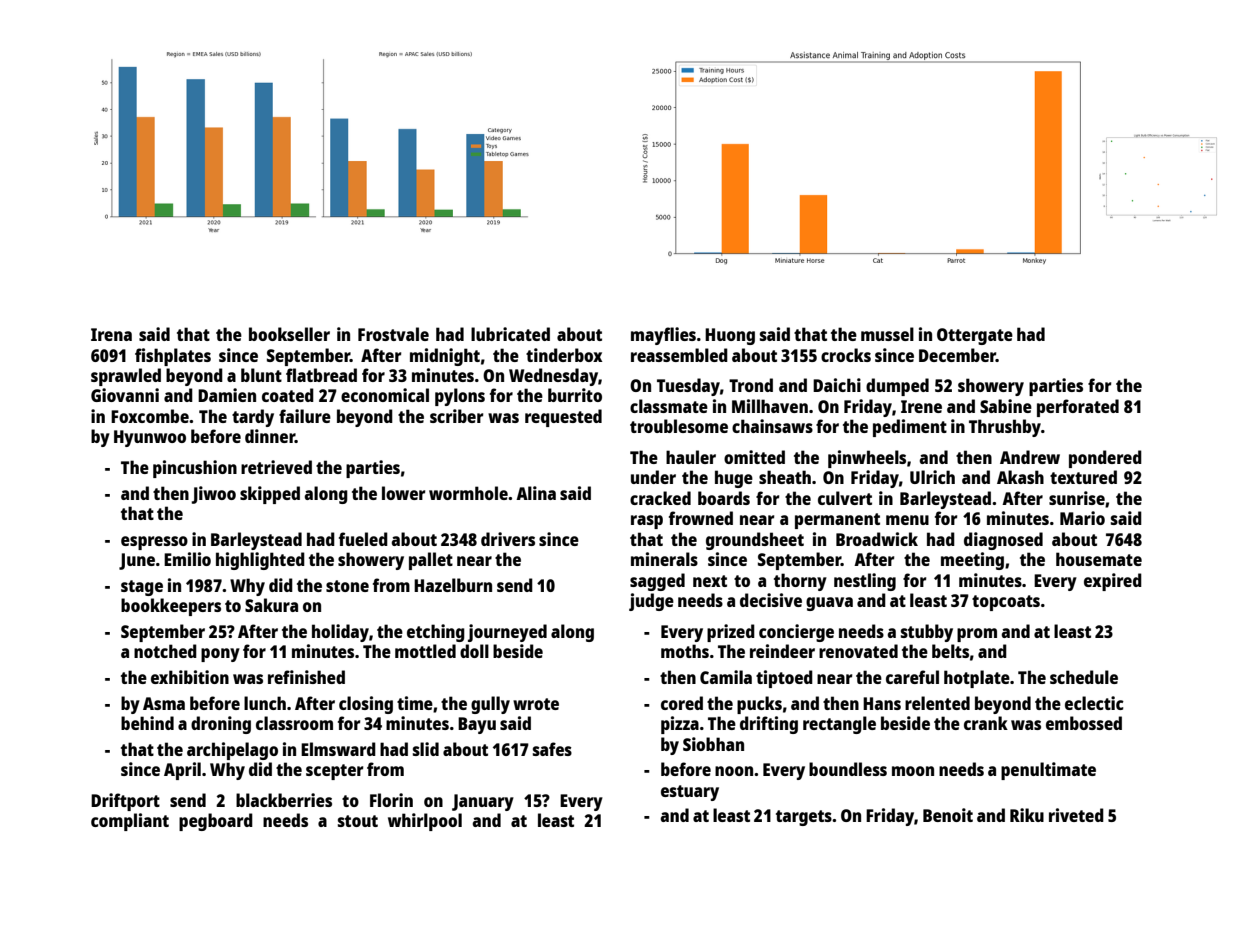 The image size is (1233, 952). Describe the element at coordinates (759, 705) in the image. I see `pucks` at that location.
